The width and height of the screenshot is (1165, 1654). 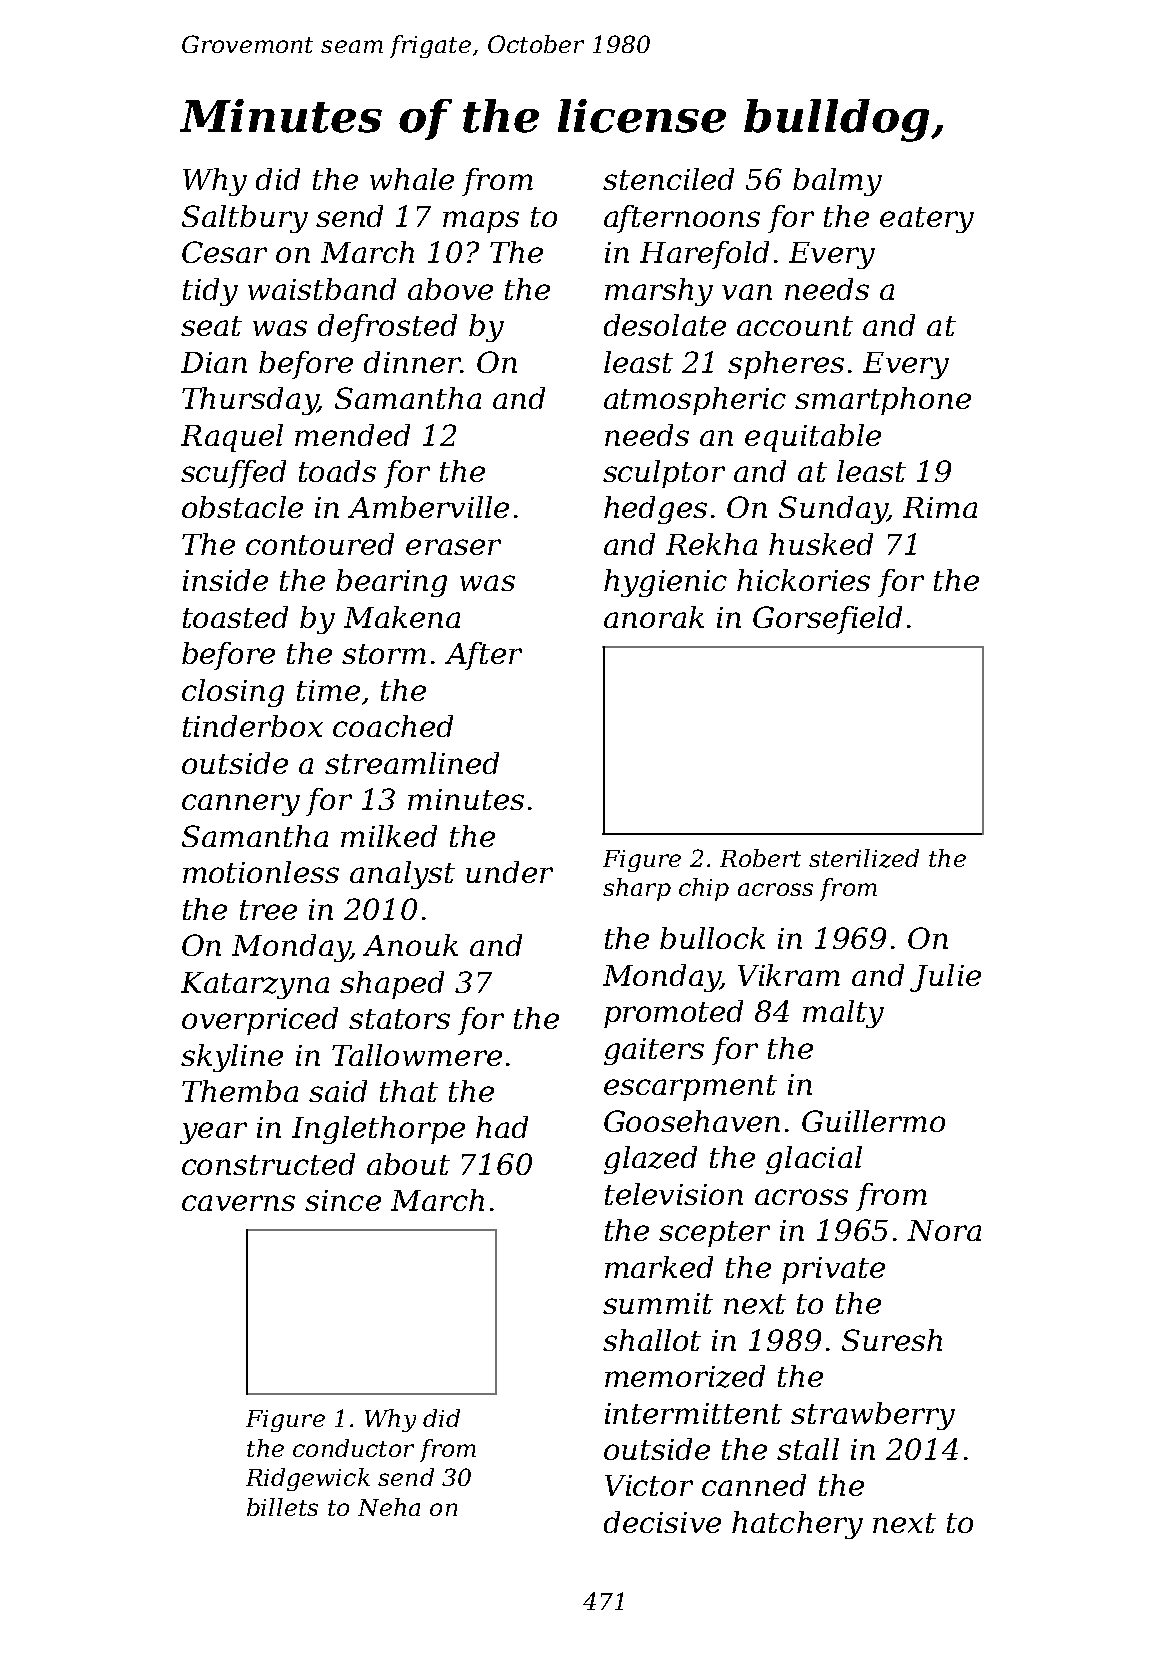 I want to click on hygienic, so click(x=665, y=583).
